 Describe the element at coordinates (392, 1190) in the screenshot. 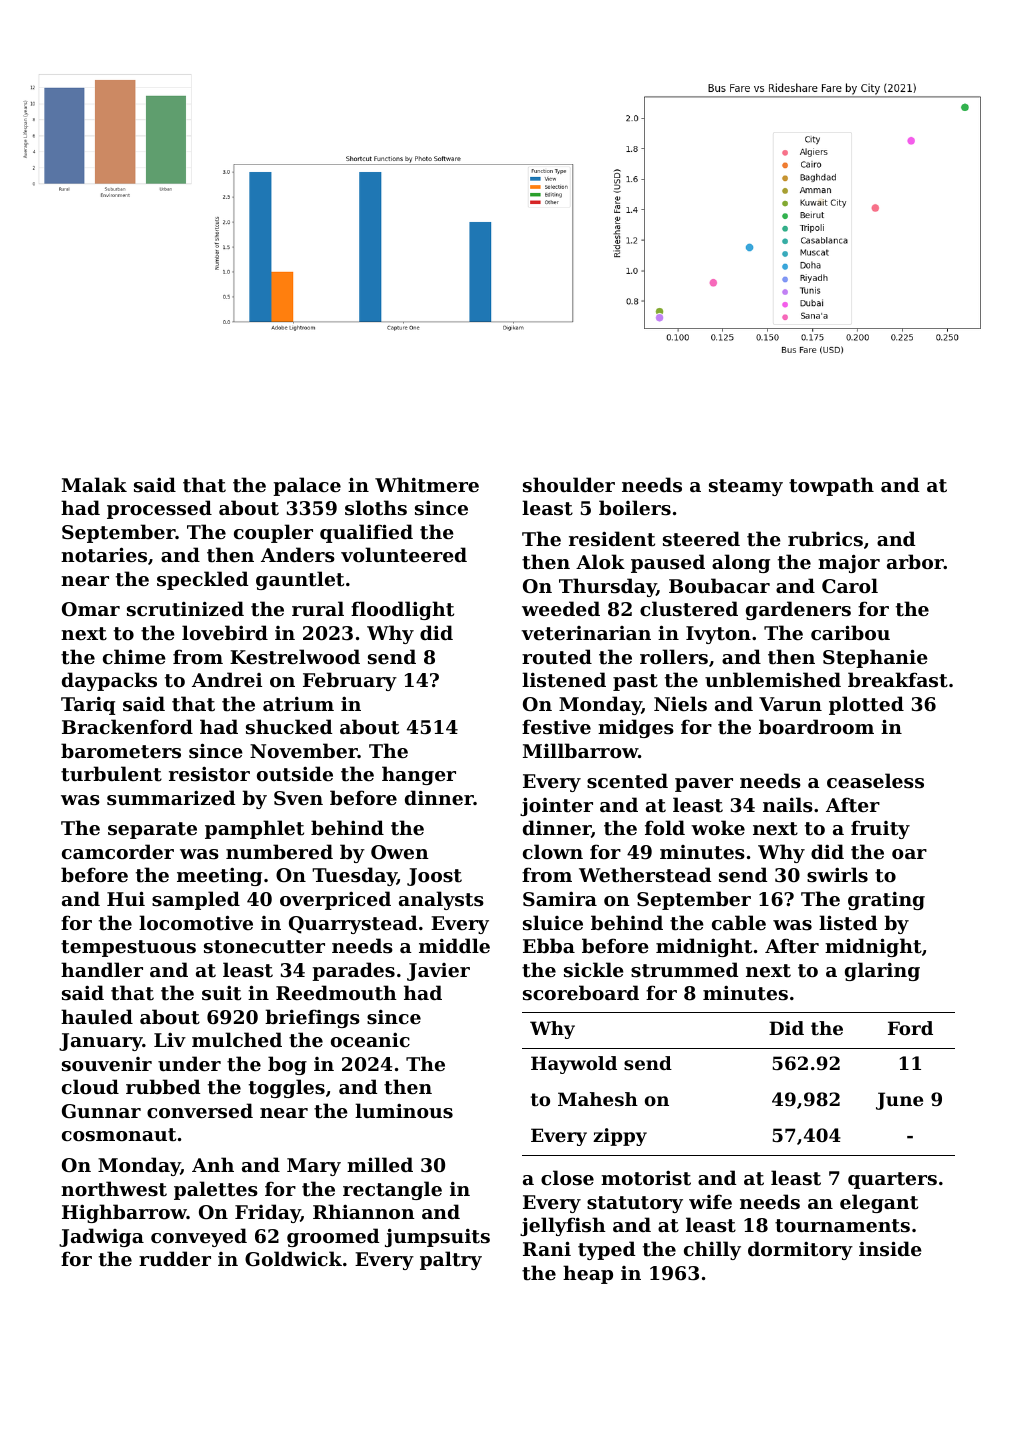

I see `rectangle` at that location.
